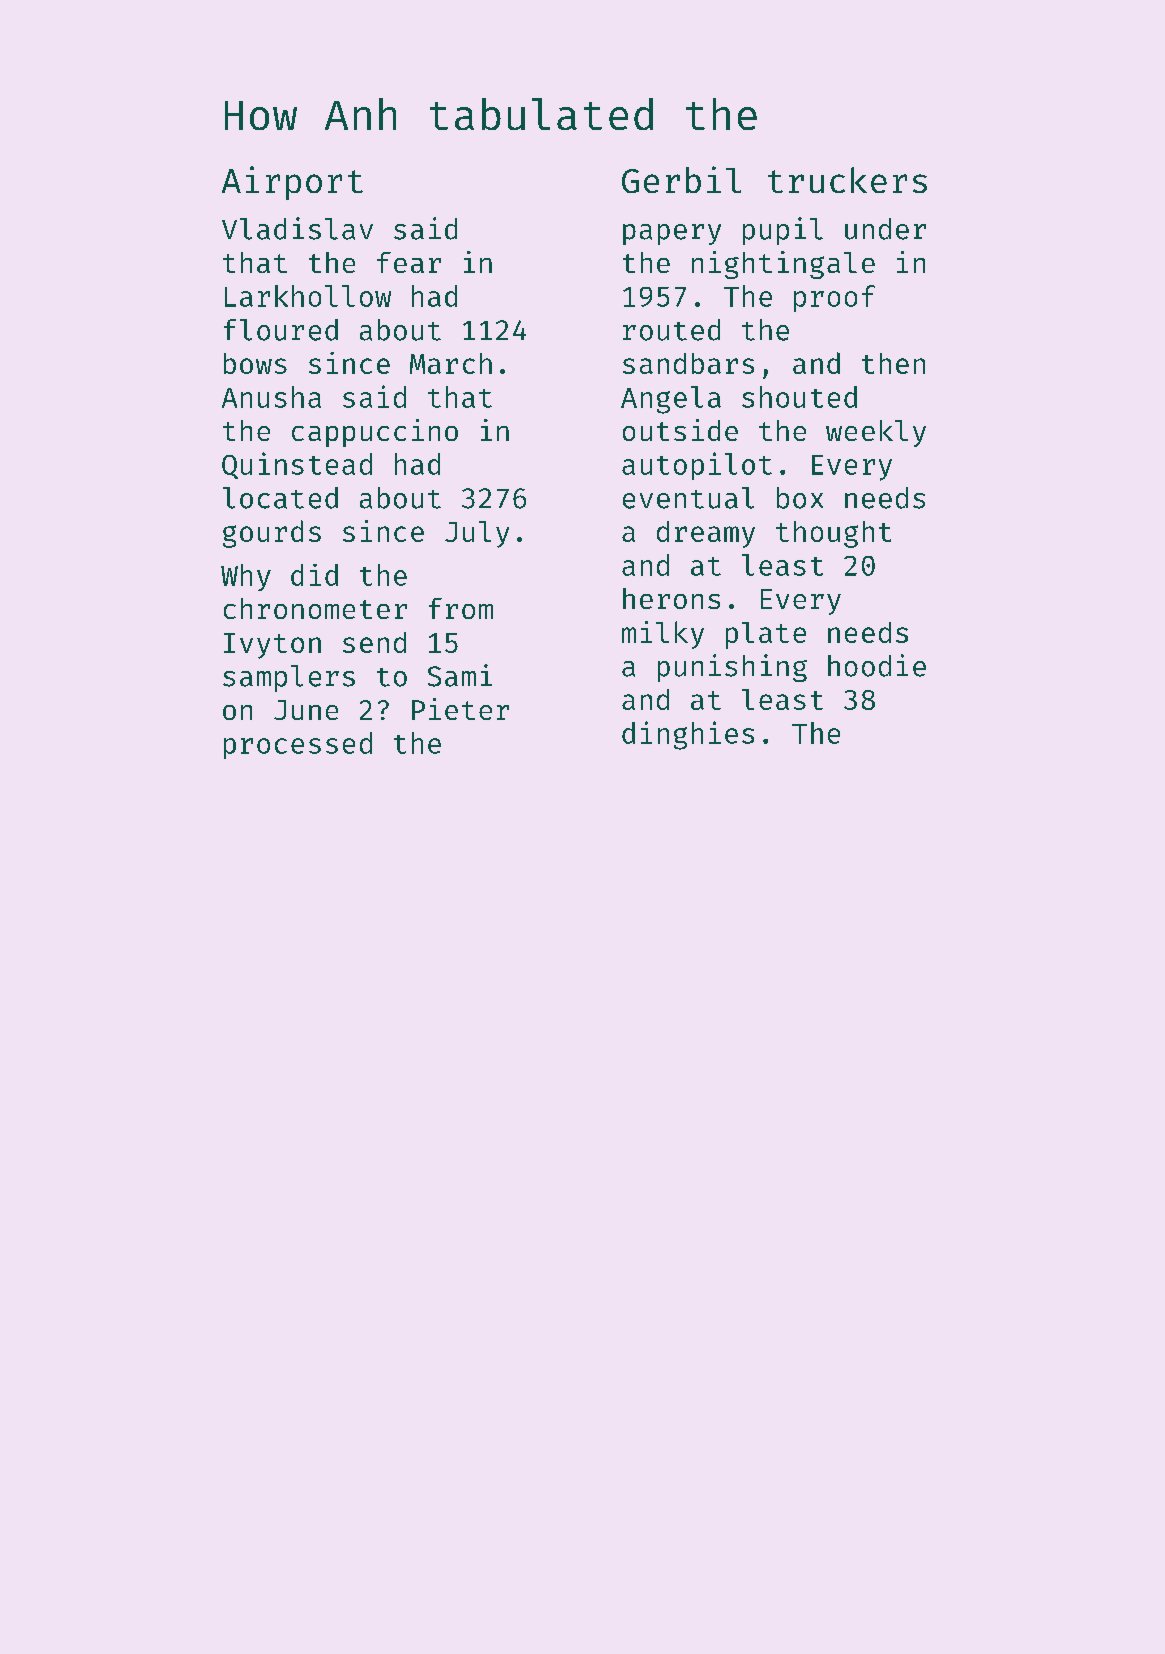 The height and width of the document is (1654, 1165). What do you see at coordinates (681, 179) in the document?
I see `Gerbil` at bounding box center [681, 179].
